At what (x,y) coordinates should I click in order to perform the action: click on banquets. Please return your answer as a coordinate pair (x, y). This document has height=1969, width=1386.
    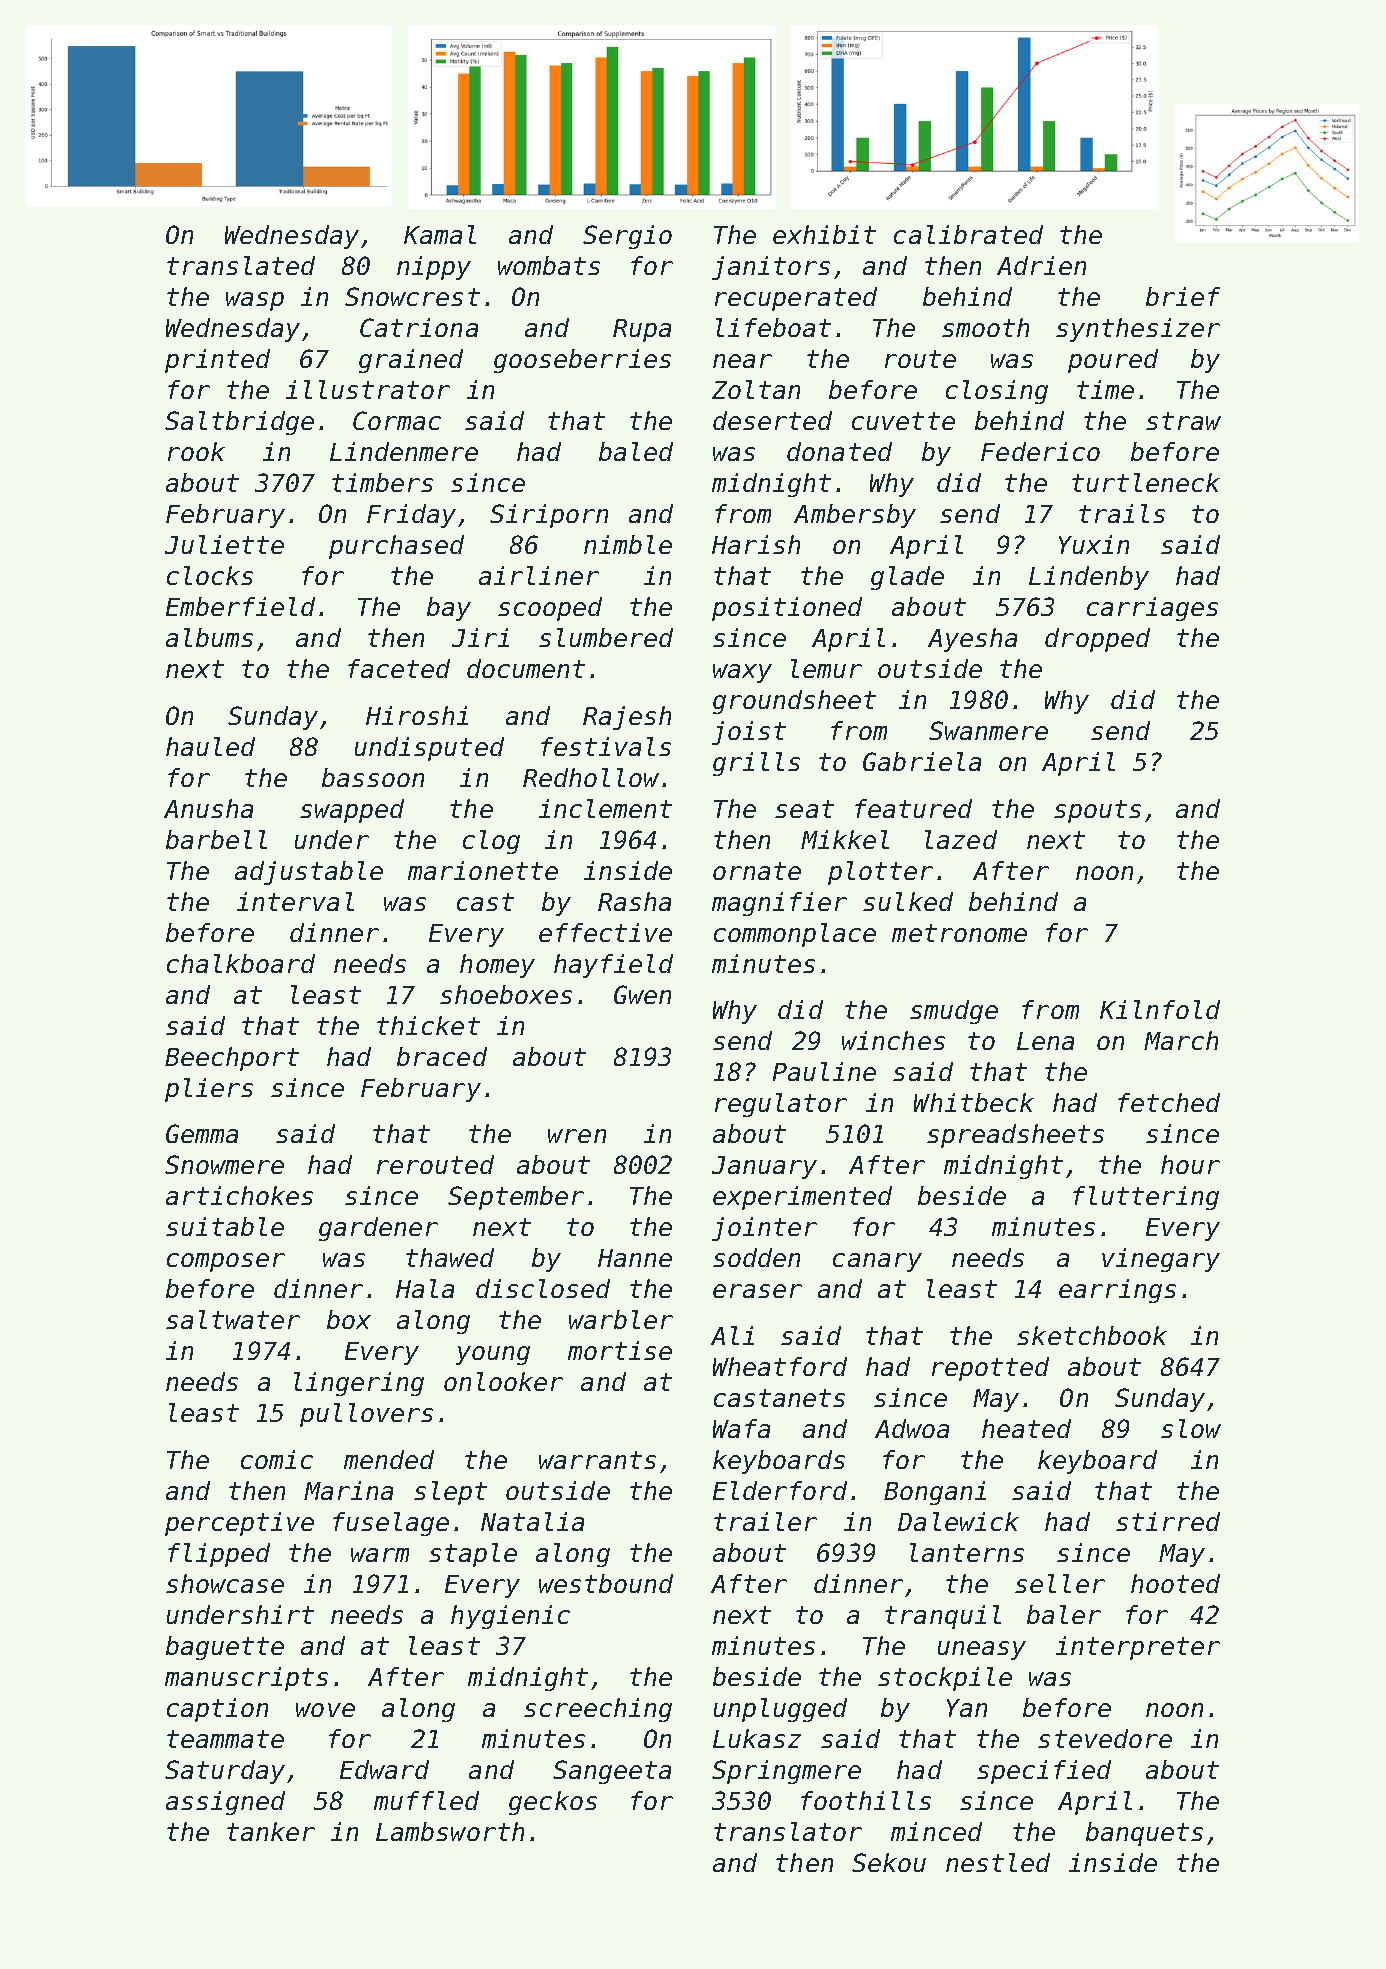
    Looking at the image, I should click on (1144, 1834).
